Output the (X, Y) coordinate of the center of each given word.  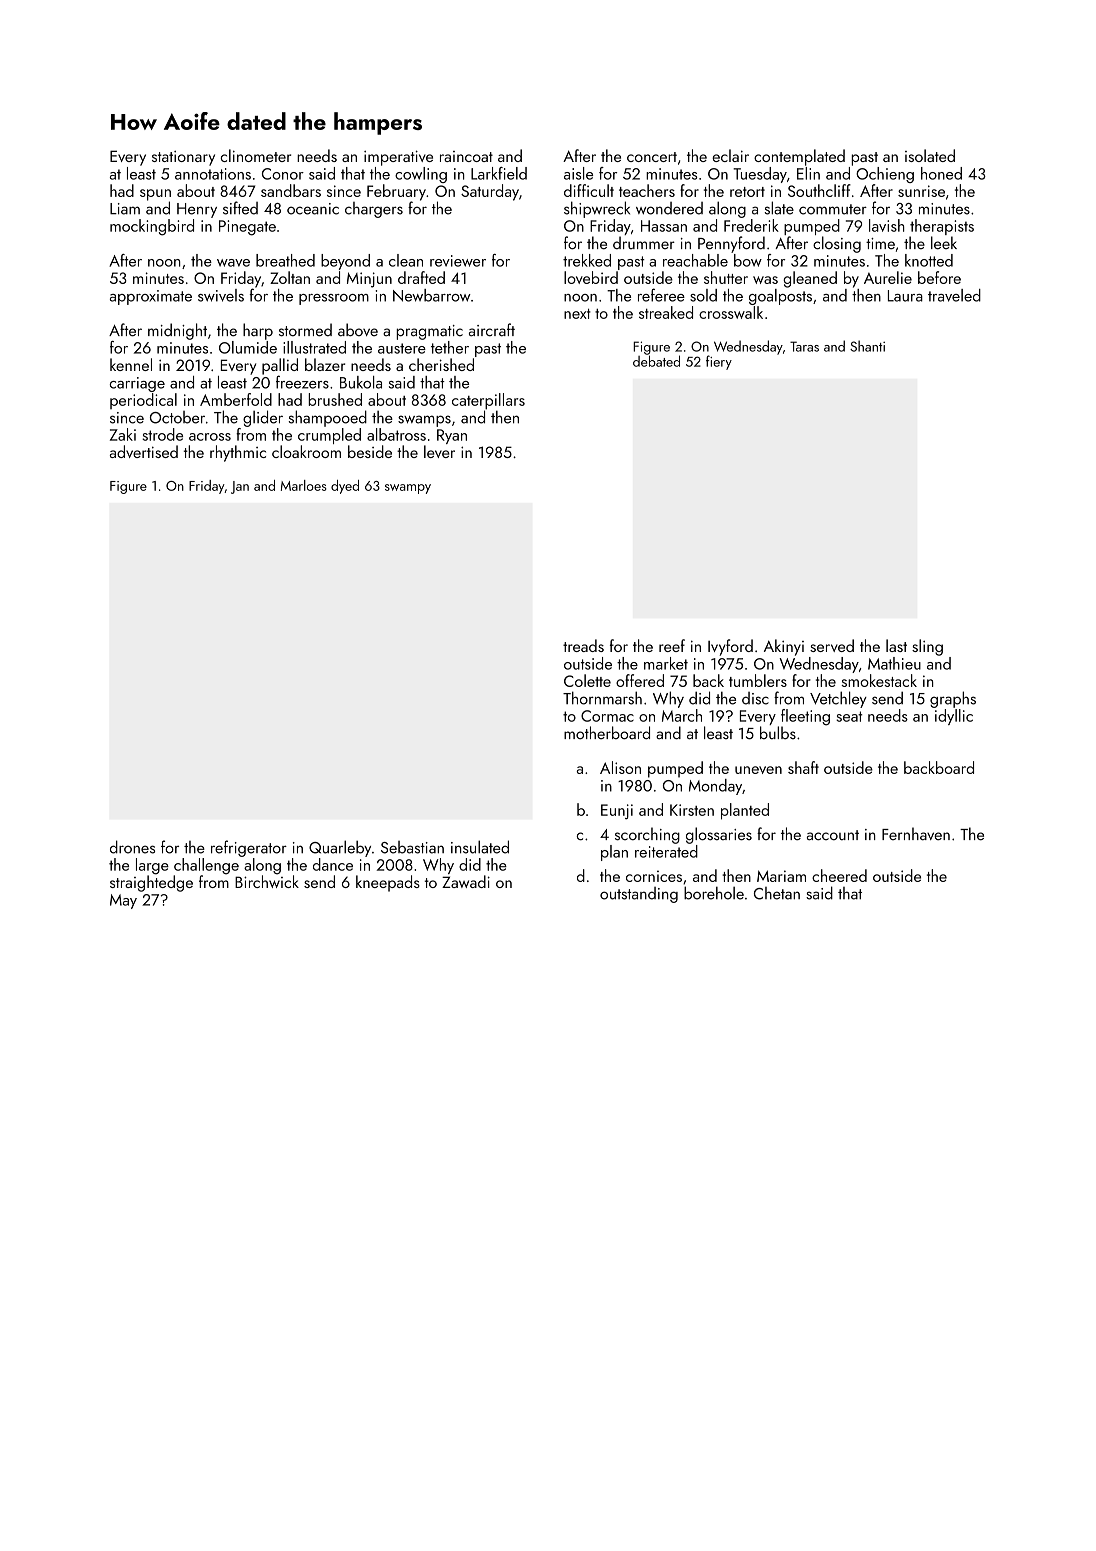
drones (132, 847)
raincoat (466, 156)
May (123, 901)
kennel (131, 364)
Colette (587, 680)
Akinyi (784, 647)
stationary (183, 158)
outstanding (639, 895)
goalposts (780, 297)
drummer (644, 242)
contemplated (799, 157)
